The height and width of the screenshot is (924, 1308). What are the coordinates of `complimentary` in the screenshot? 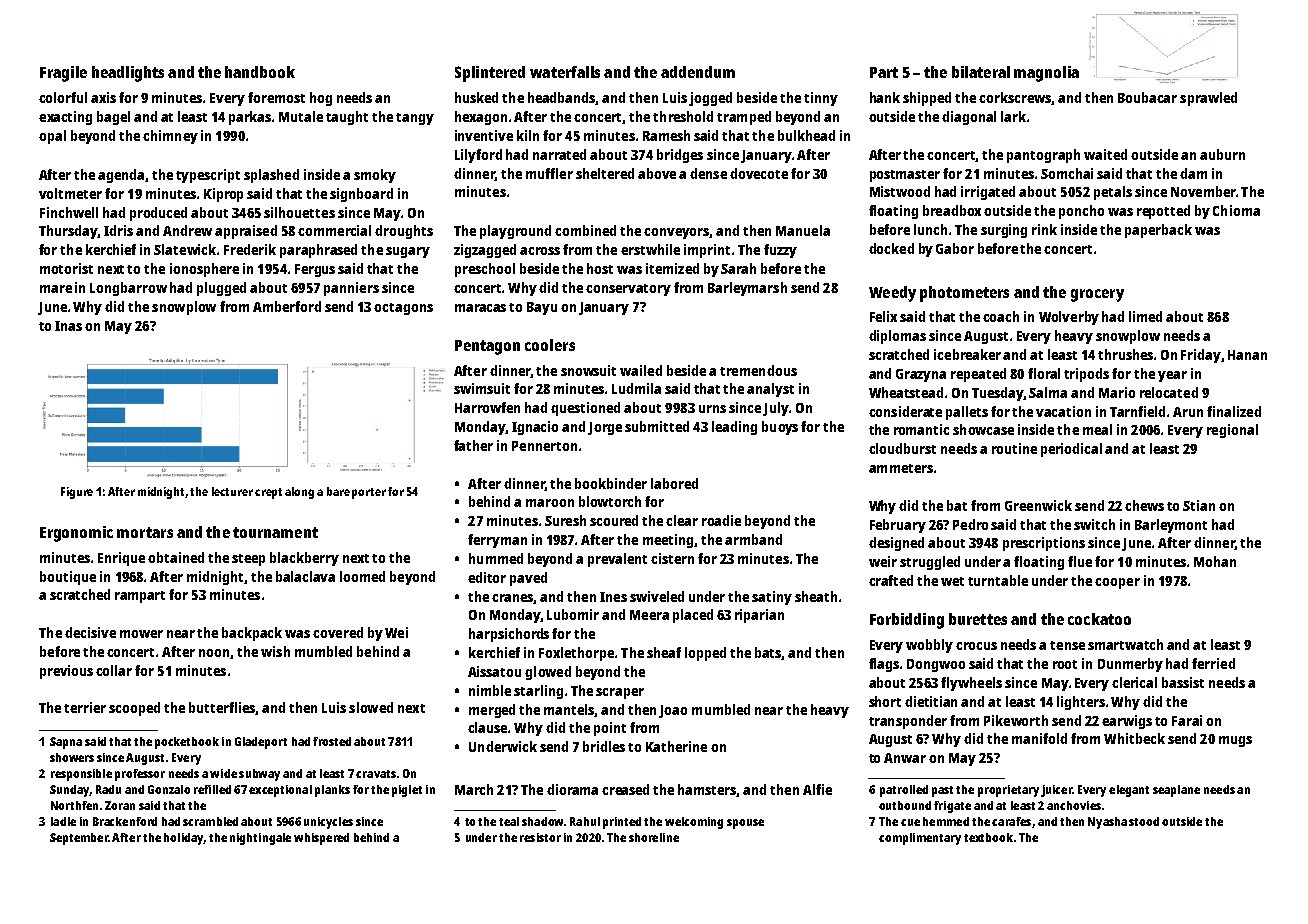 It's located at (920, 839).
